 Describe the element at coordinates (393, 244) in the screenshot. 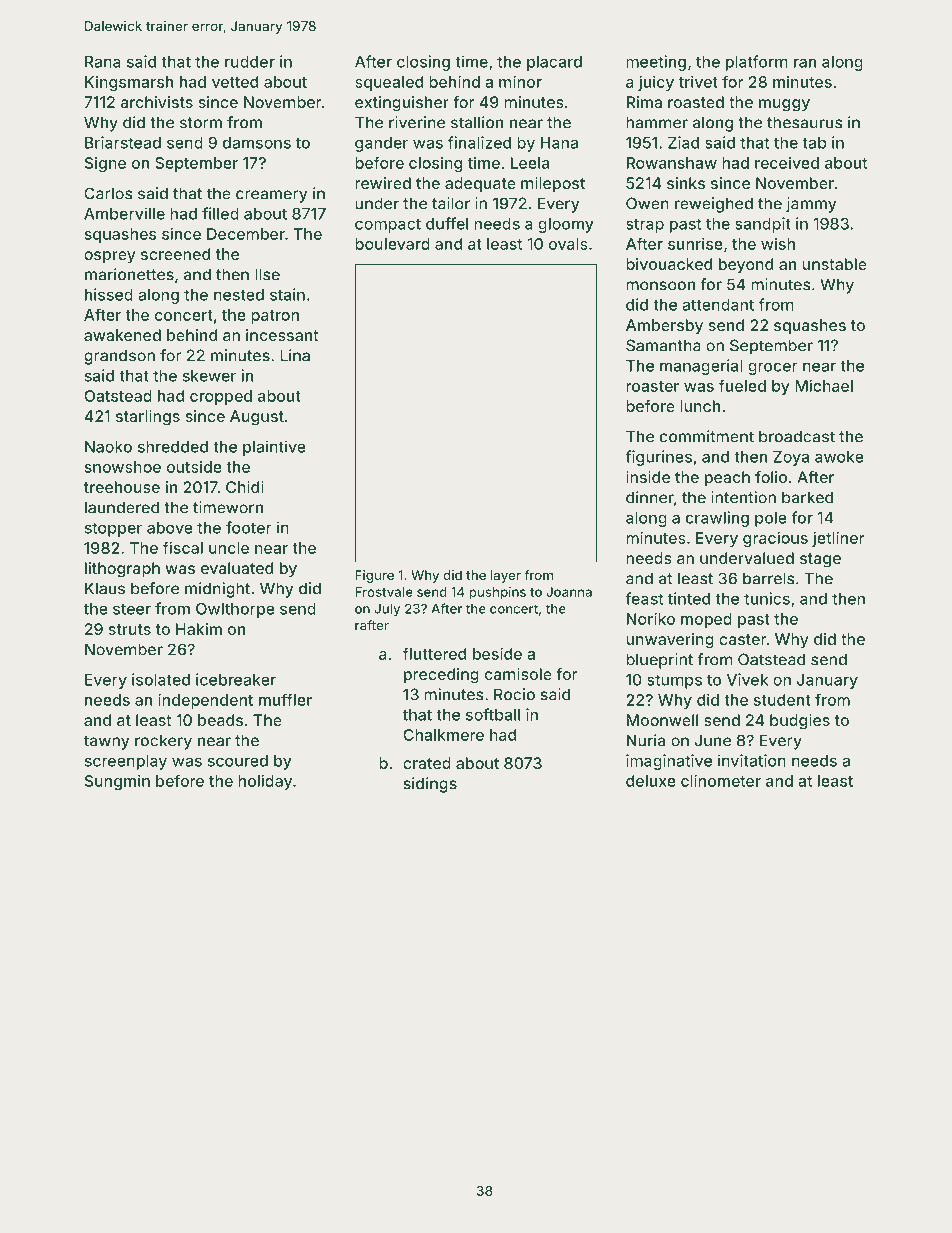

I see `boulevard` at that location.
